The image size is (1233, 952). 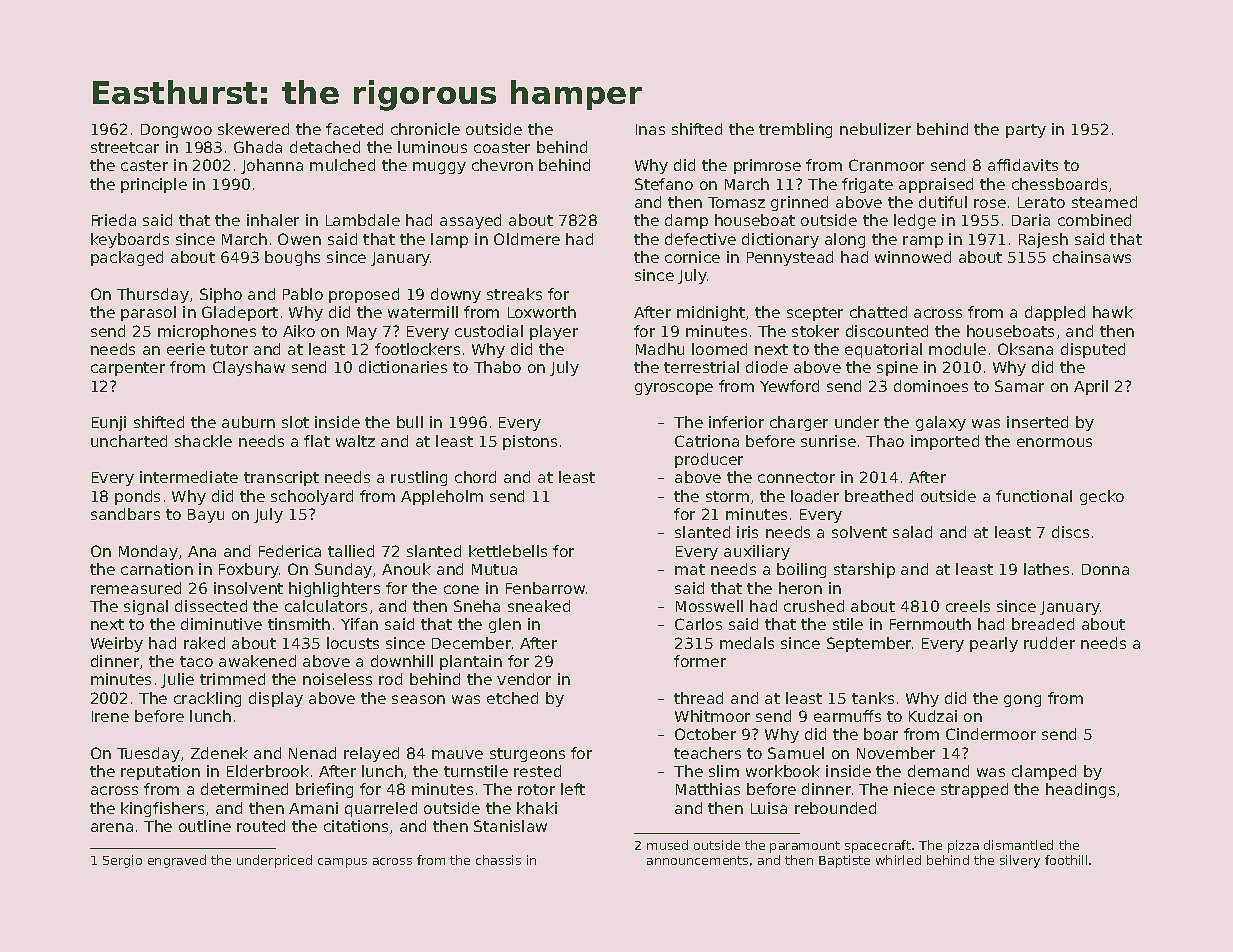 I want to click on chassis, so click(x=498, y=860).
